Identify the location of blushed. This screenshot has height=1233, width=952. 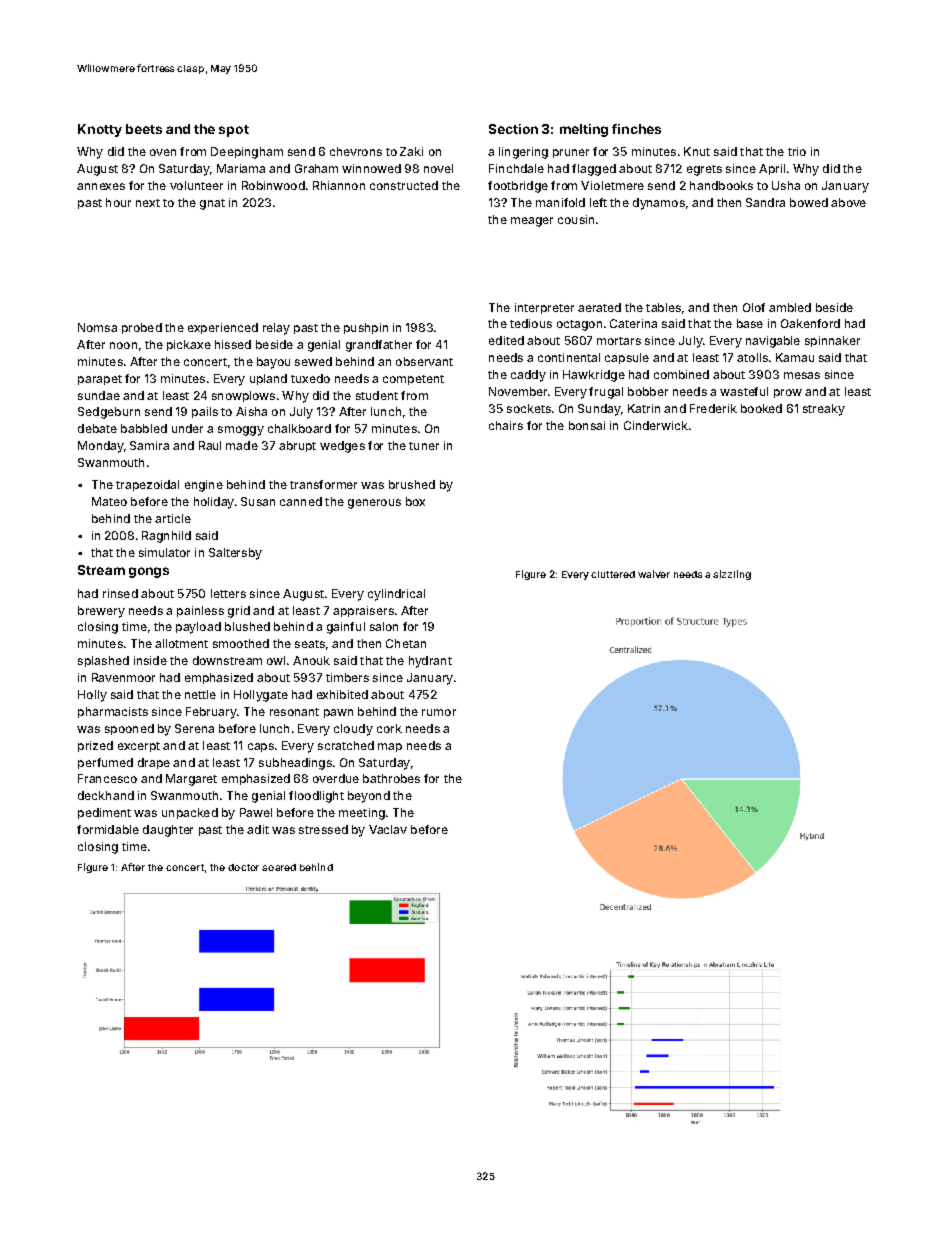
(247, 626).
